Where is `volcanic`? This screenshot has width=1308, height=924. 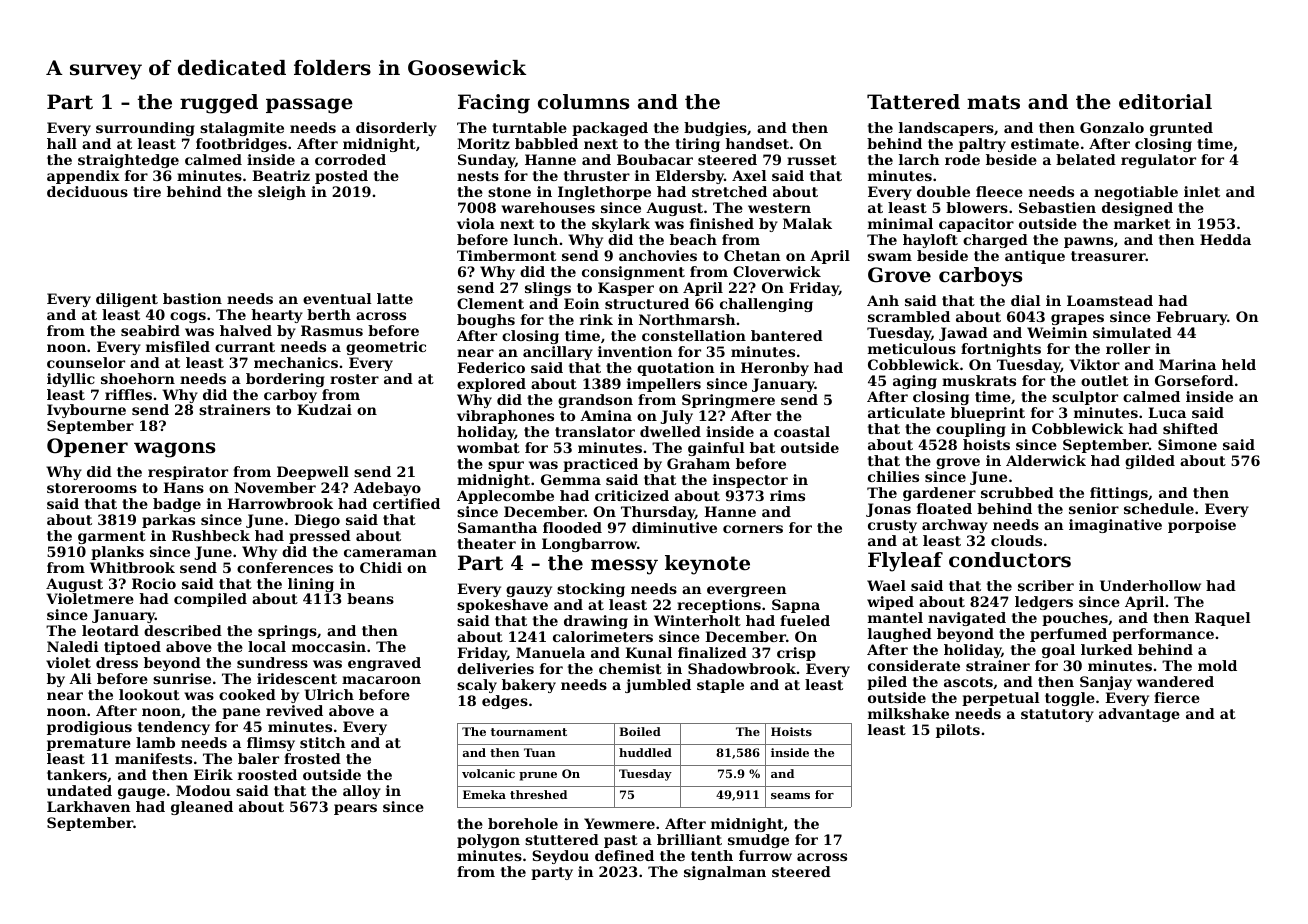 volcanic is located at coordinates (488, 773).
